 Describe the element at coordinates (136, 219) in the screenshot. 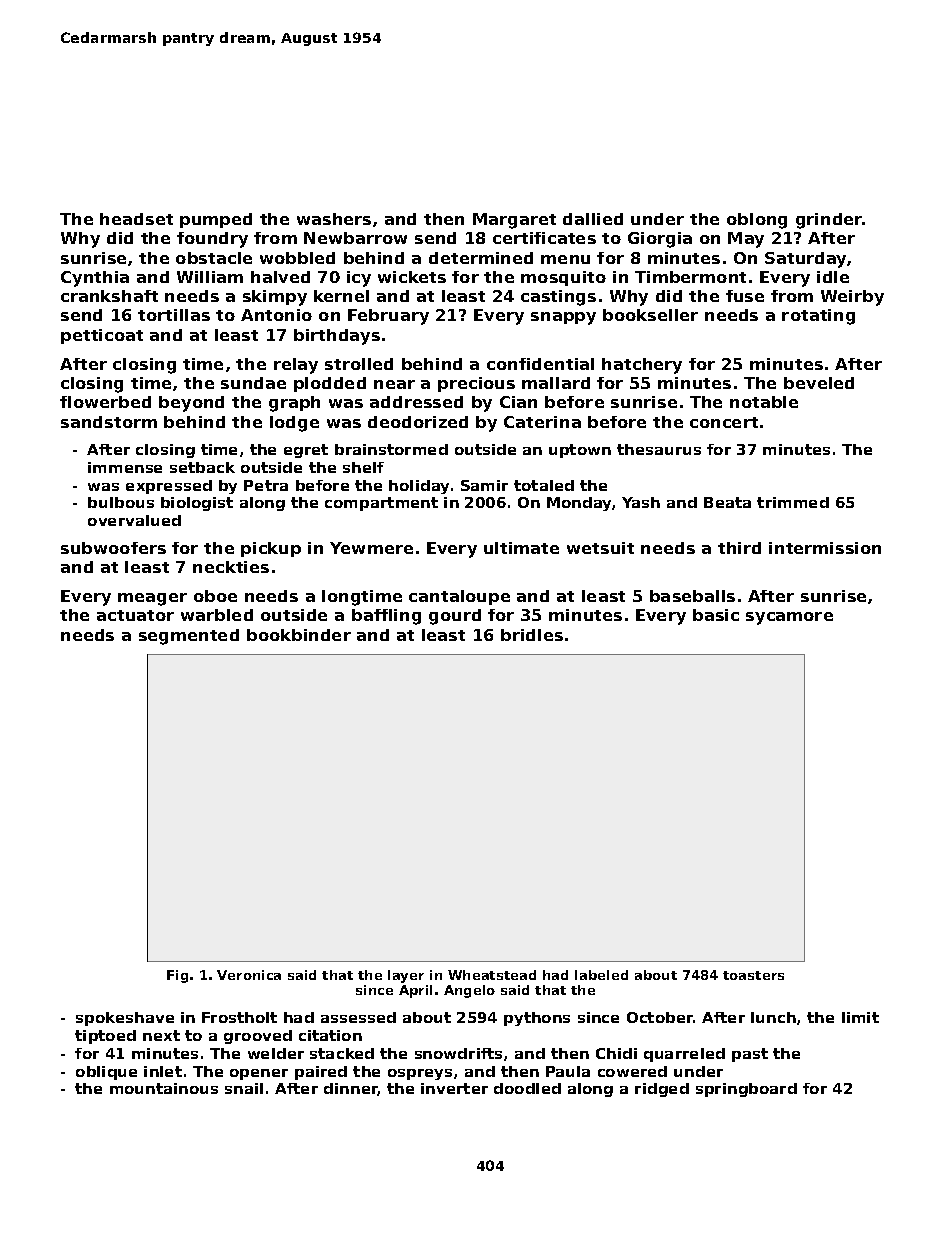

I see `headset` at that location.
